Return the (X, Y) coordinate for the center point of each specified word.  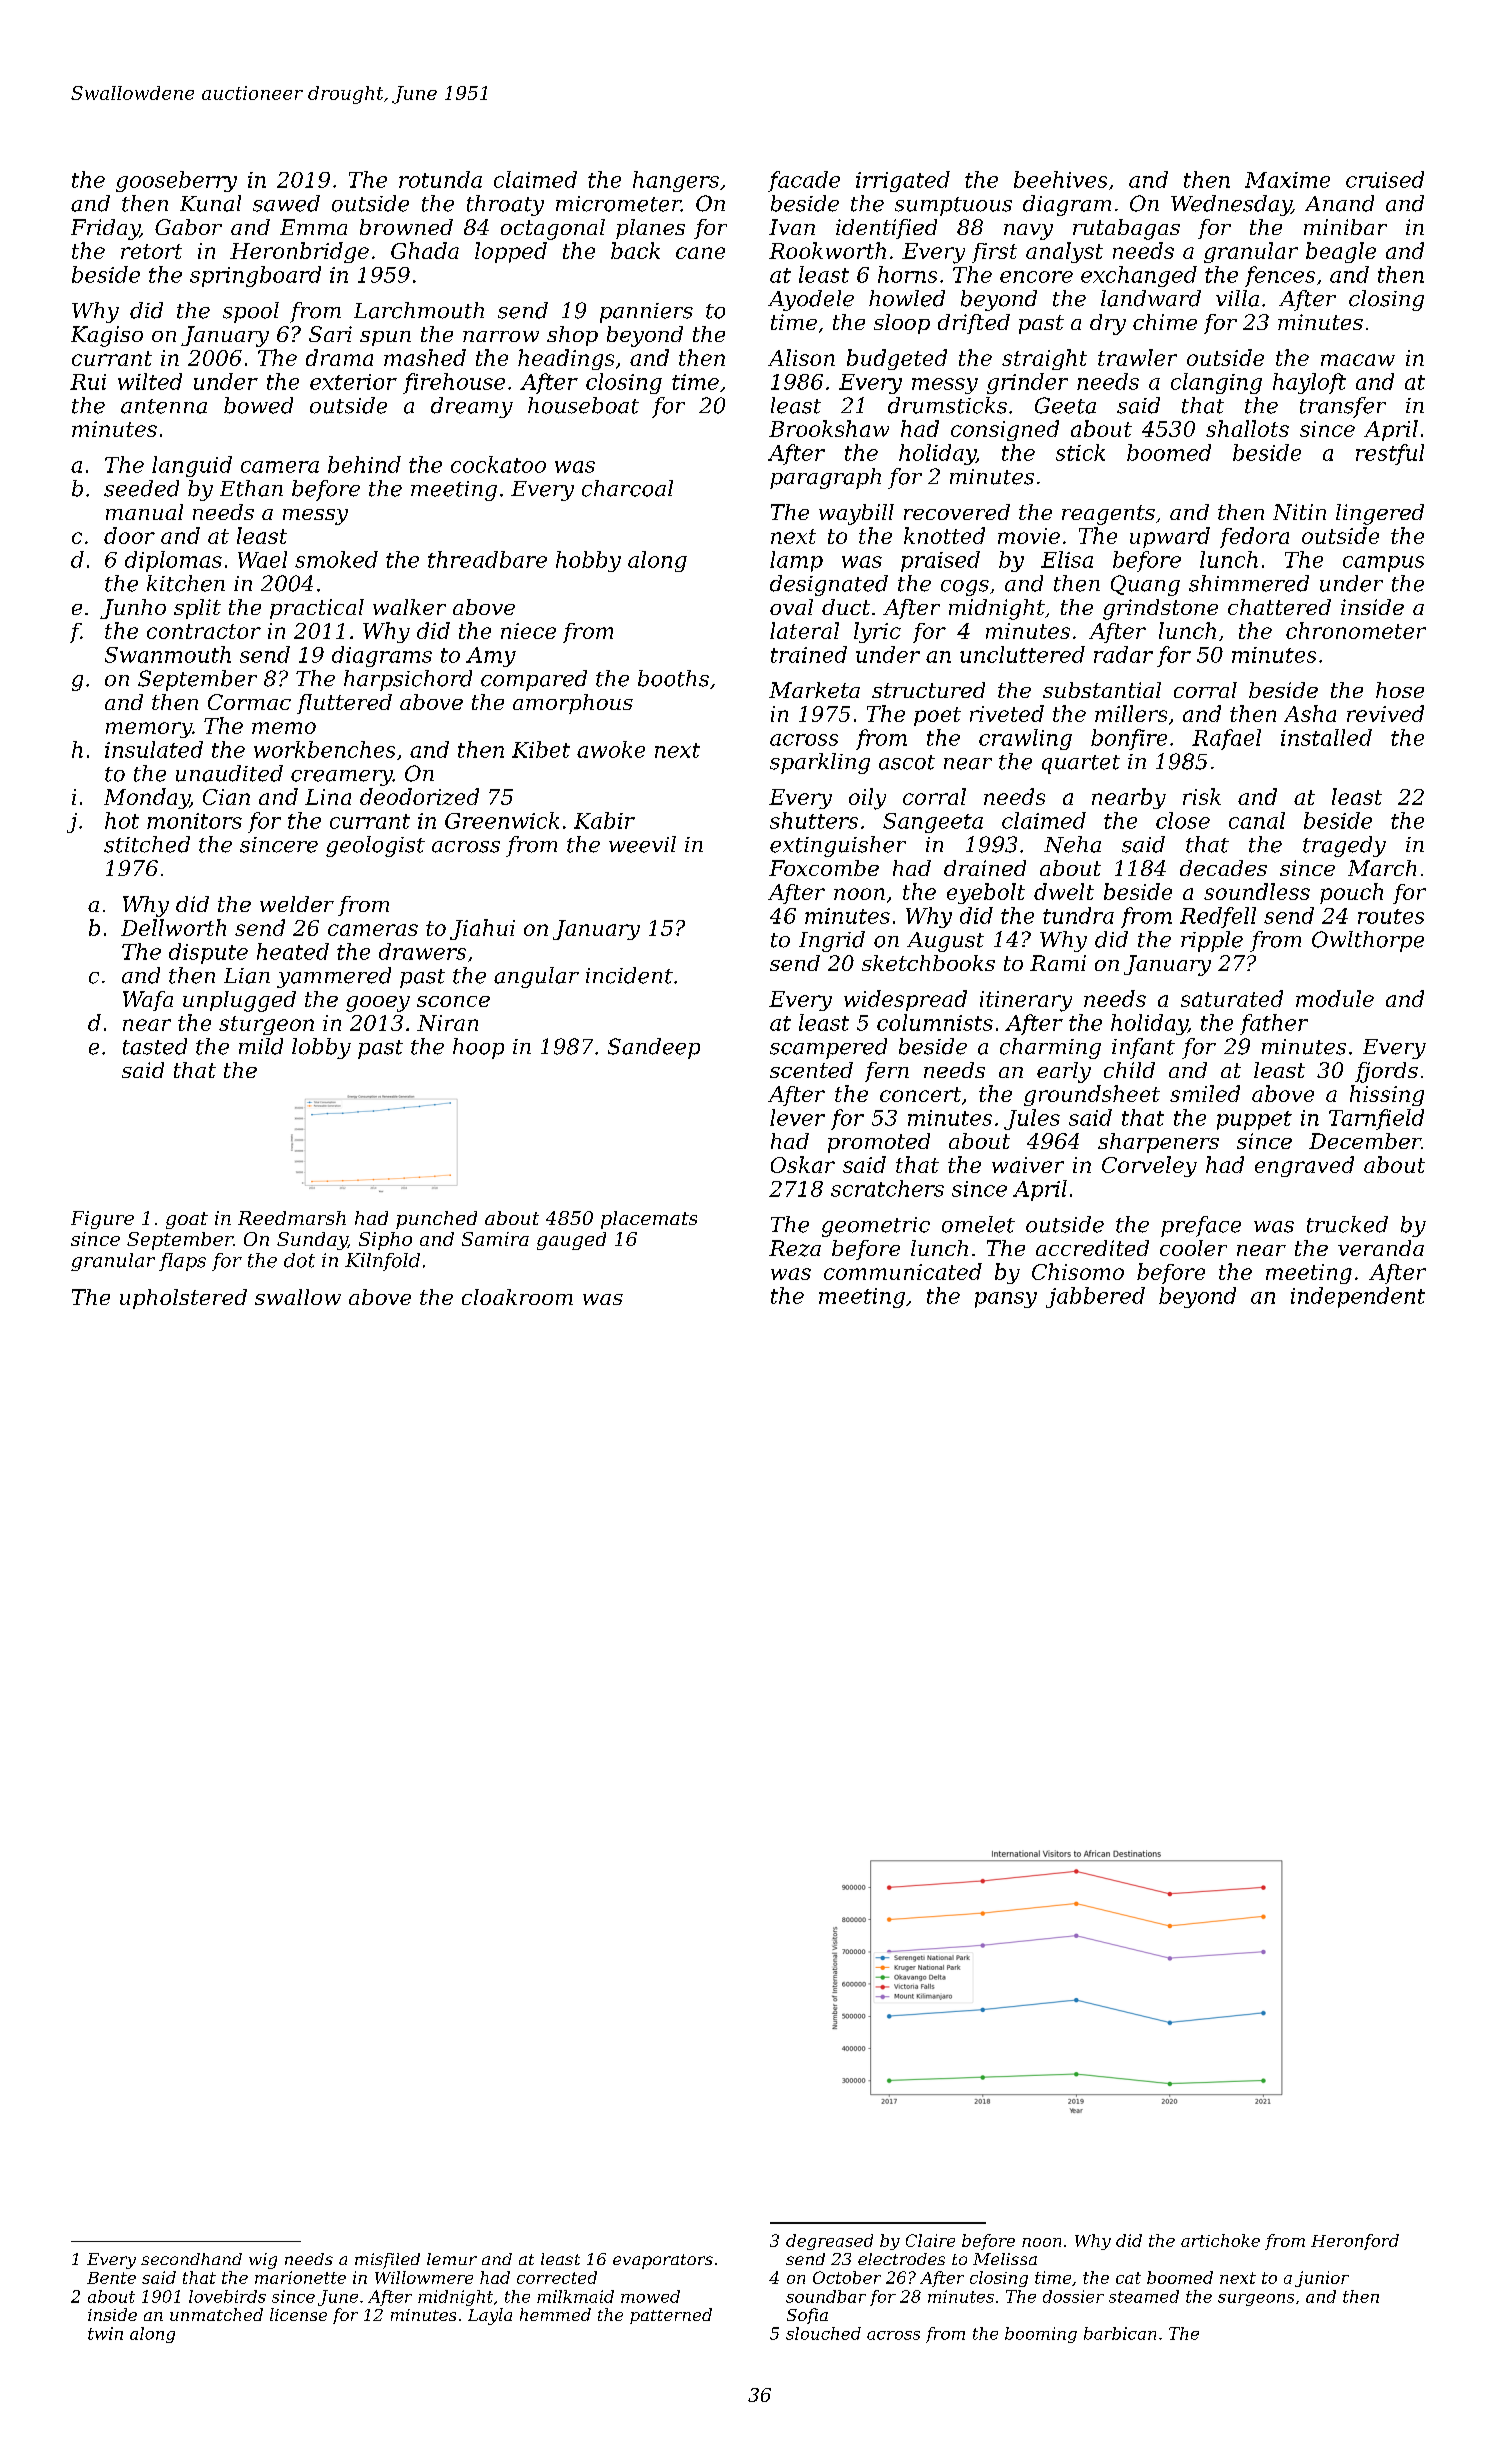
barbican (1120, 2333)
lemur (452, 2259)
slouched (823, 2333)
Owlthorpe (1368, 941)
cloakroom (517, 1297)
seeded (141, 488)
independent (1358, 1297)
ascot (907, 762)
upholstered (183, 1299)
